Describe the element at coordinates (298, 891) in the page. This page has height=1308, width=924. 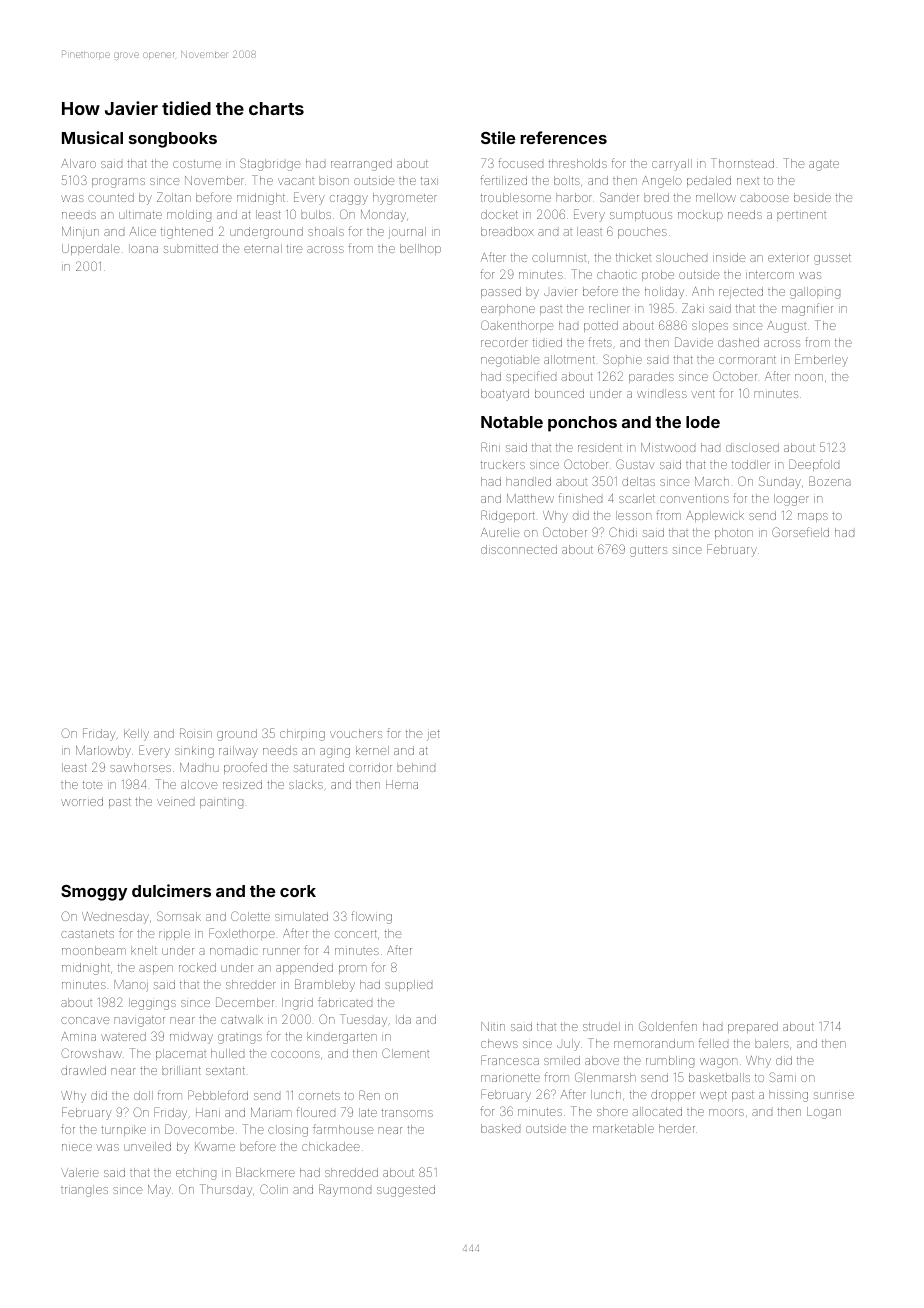
I see `cork` at that location.
